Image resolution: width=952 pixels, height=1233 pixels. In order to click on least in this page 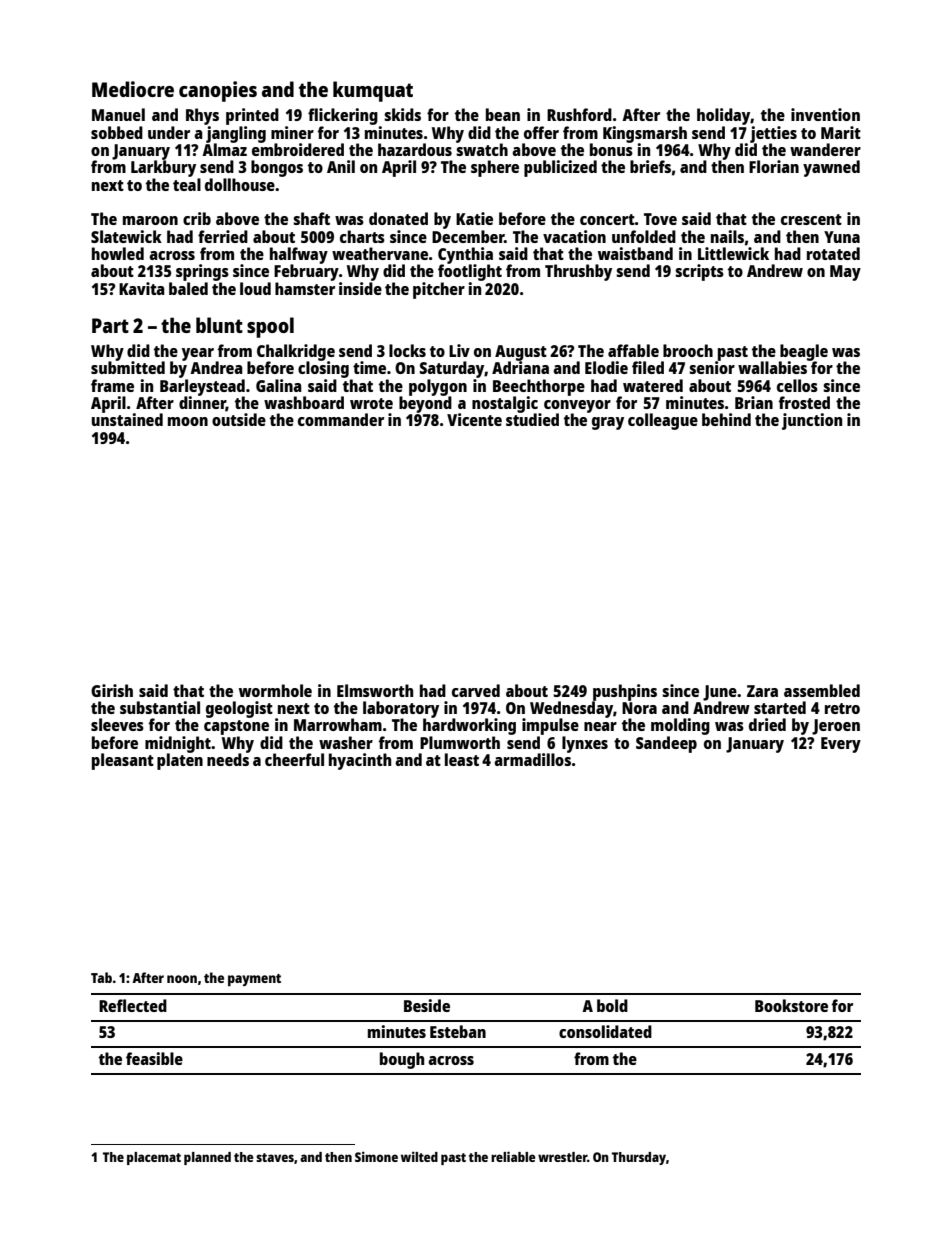, I will do `click(462, 759)`.
